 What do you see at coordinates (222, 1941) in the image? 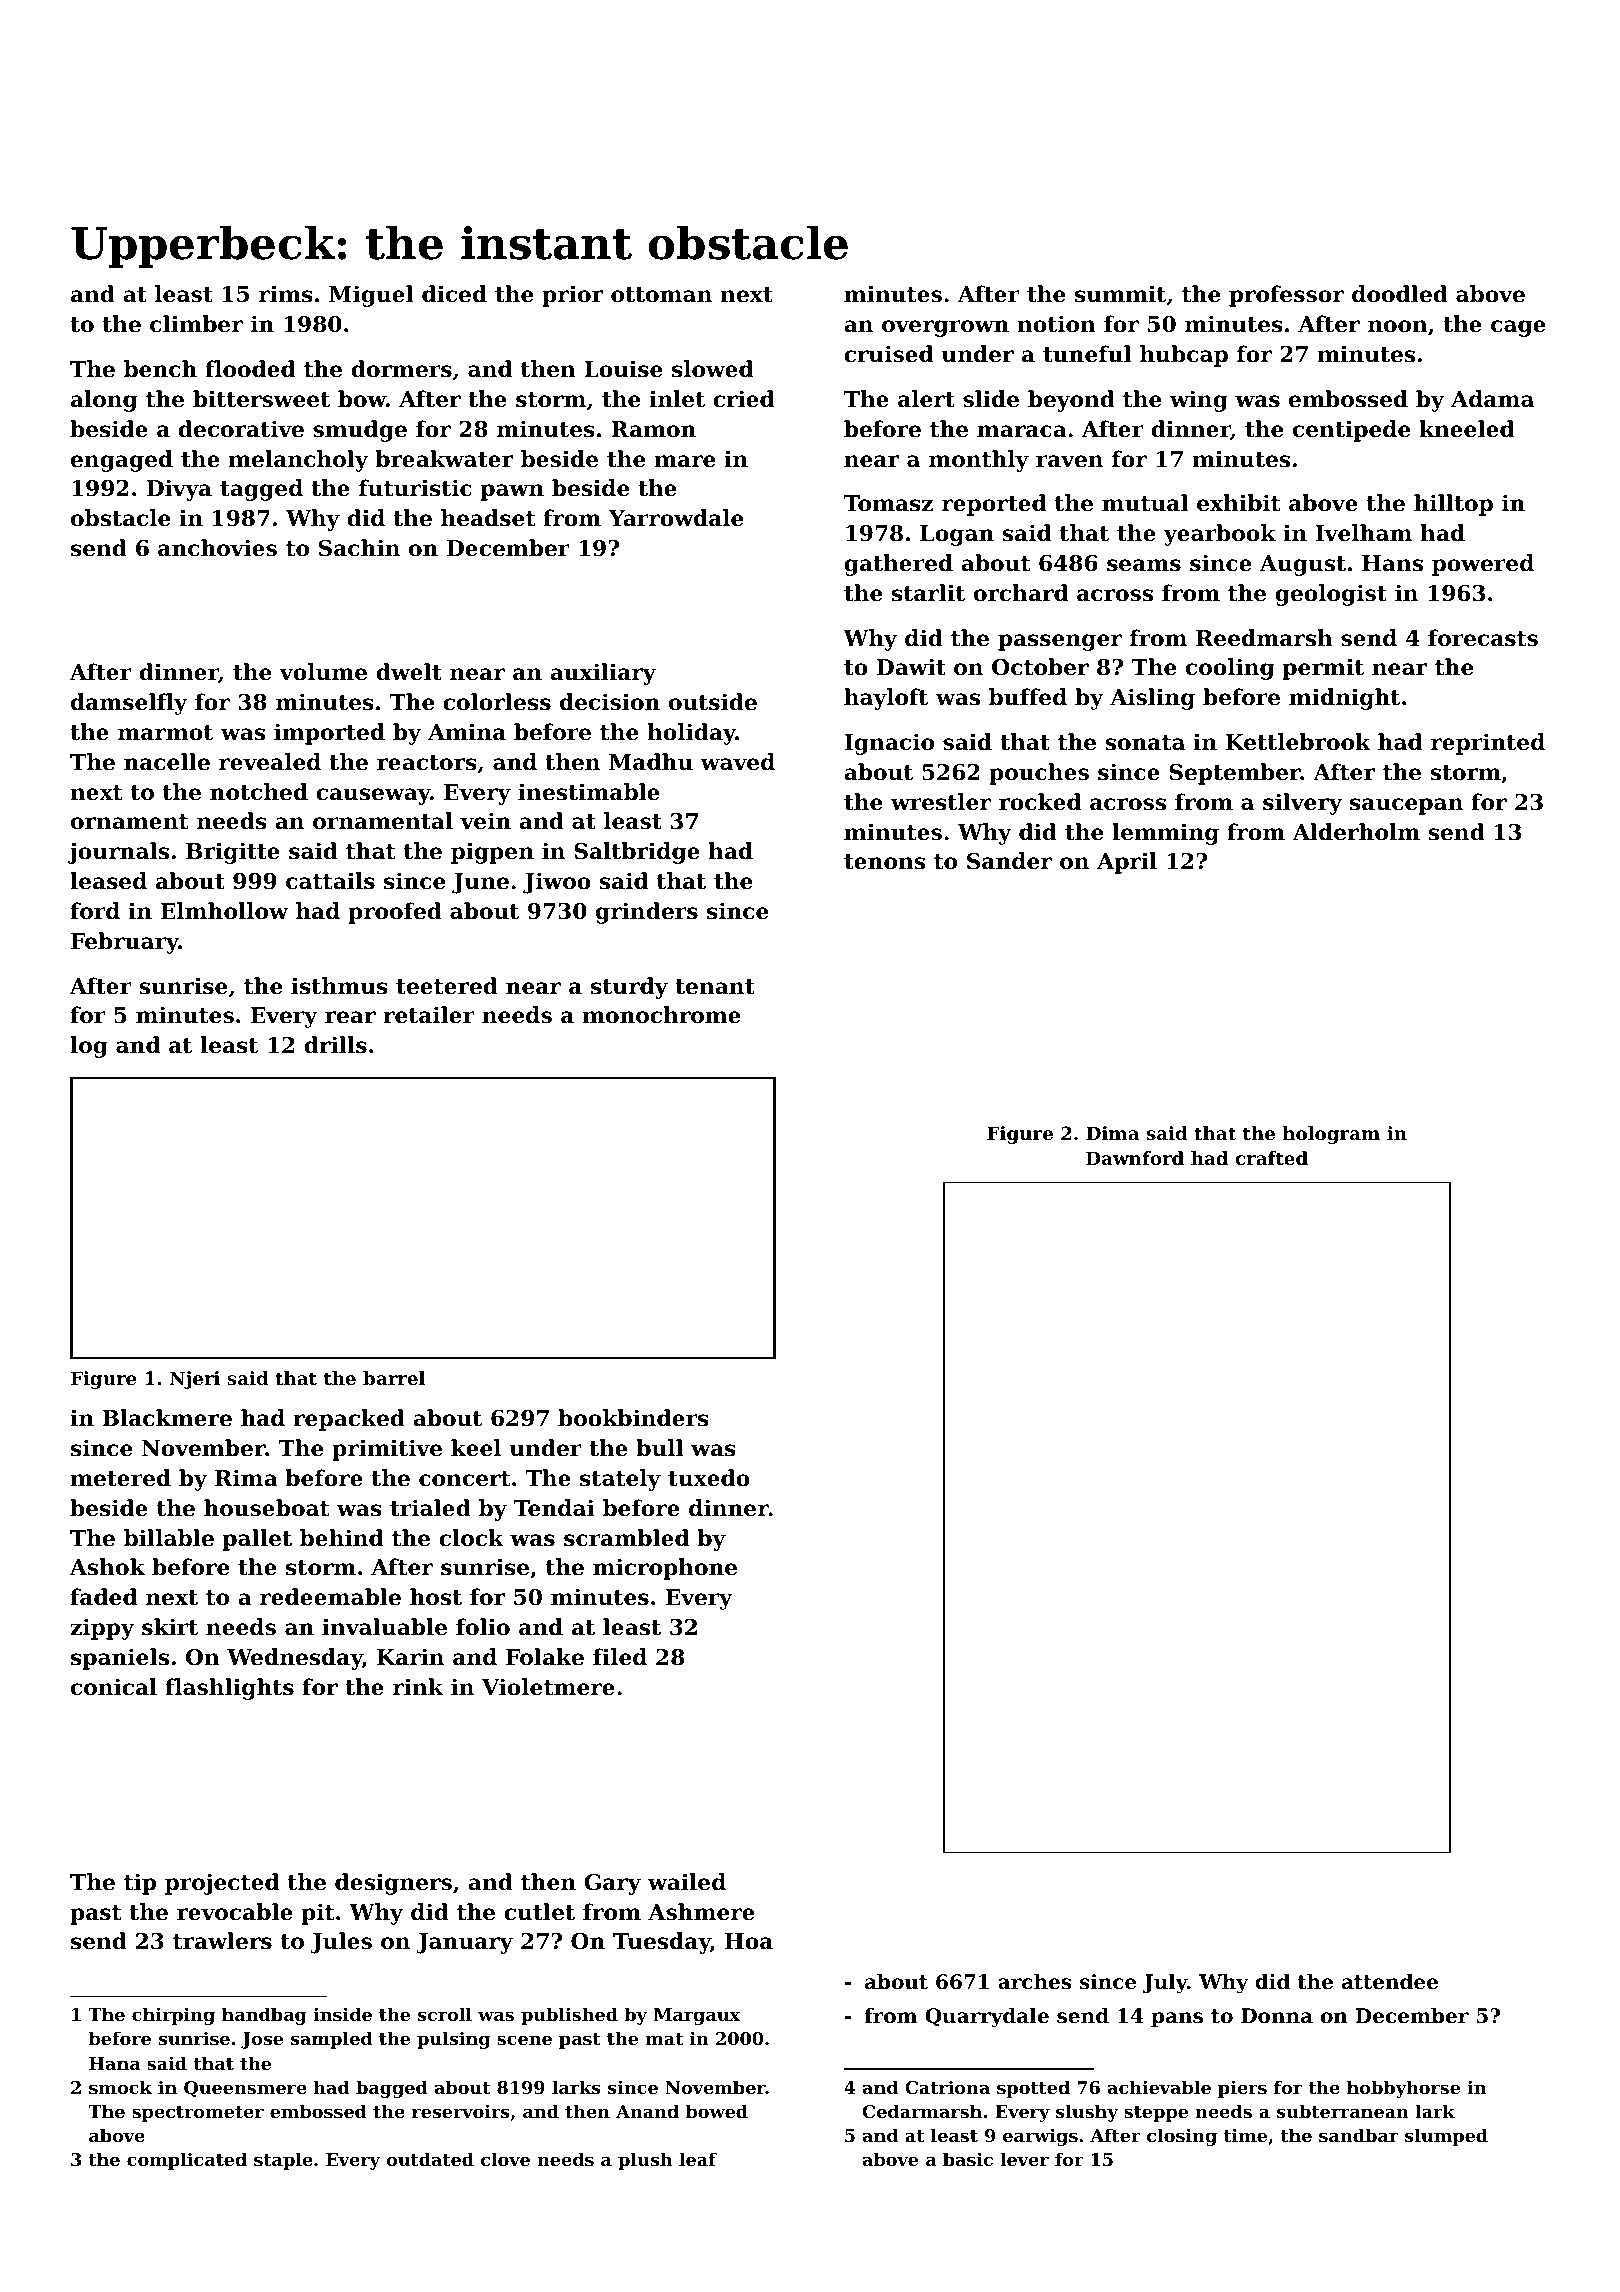
I see `trawlers` at bounding box center [222, 1941].
